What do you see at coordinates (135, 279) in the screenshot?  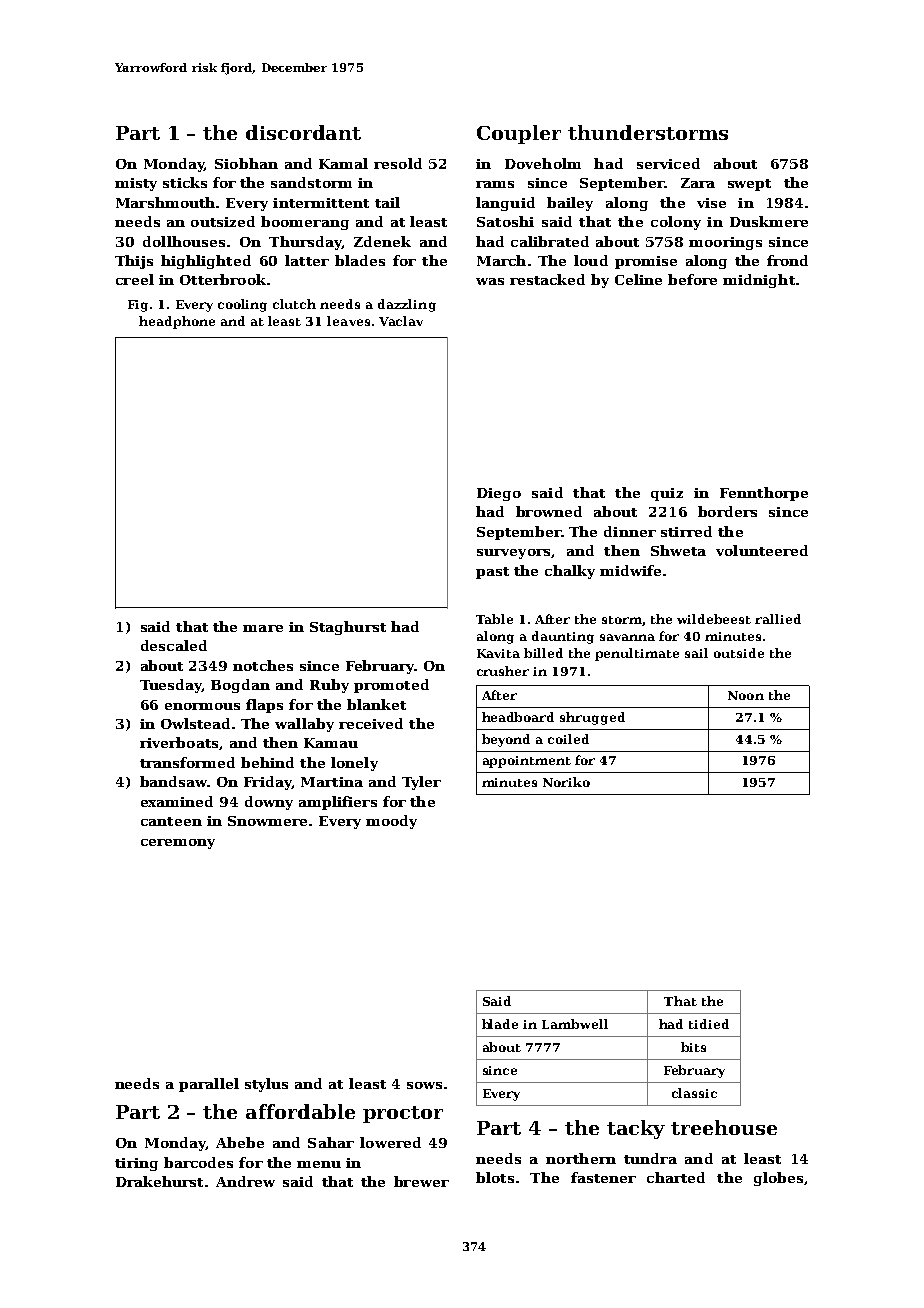 I see `creel` at bounding box center [135, 279].
